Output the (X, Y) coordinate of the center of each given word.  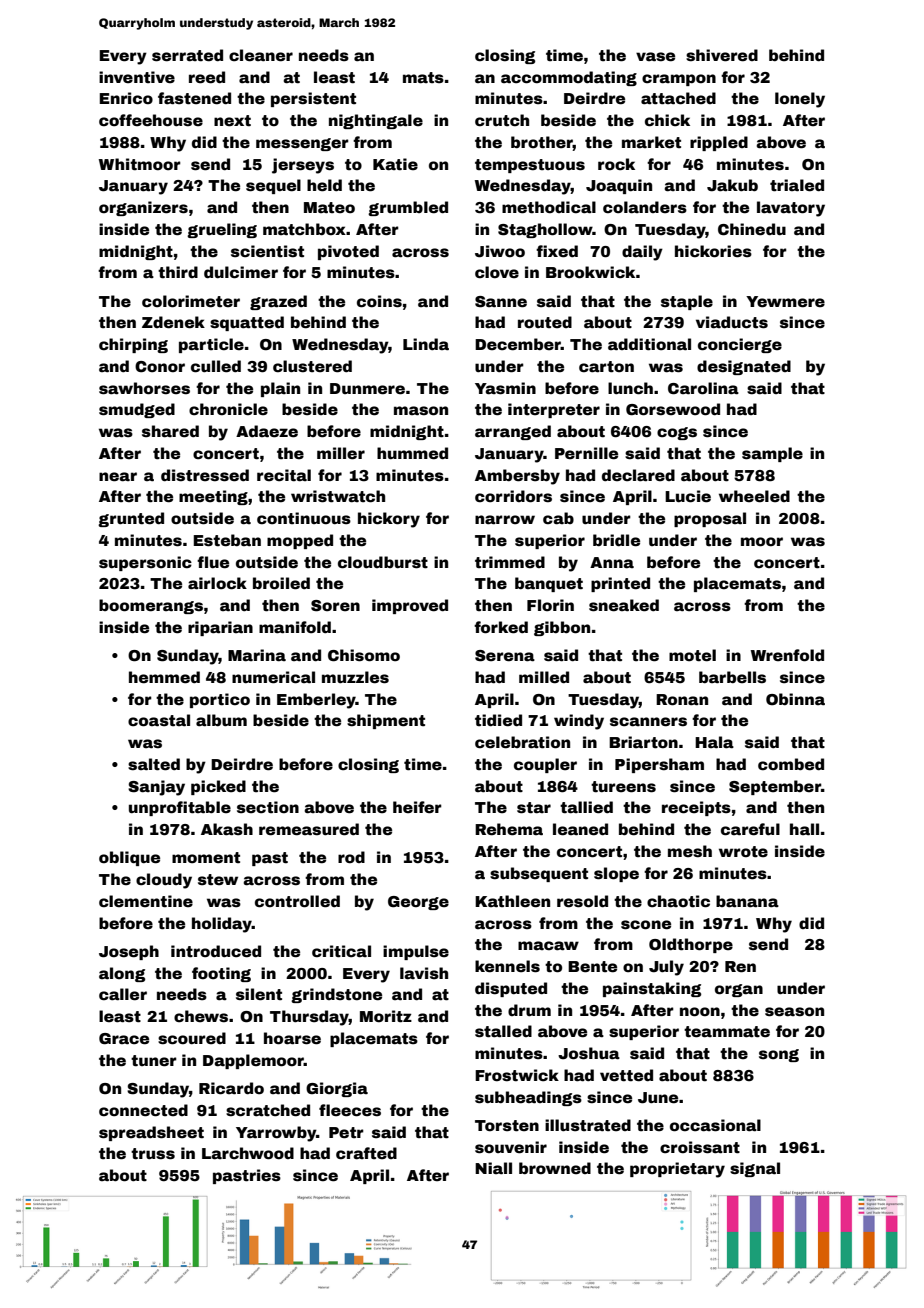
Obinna (795, 699)
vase (655, 57)
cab (558, 518)
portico (220, 700)
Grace (124, 1039)
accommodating (569, 78)
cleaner (261, 55)
